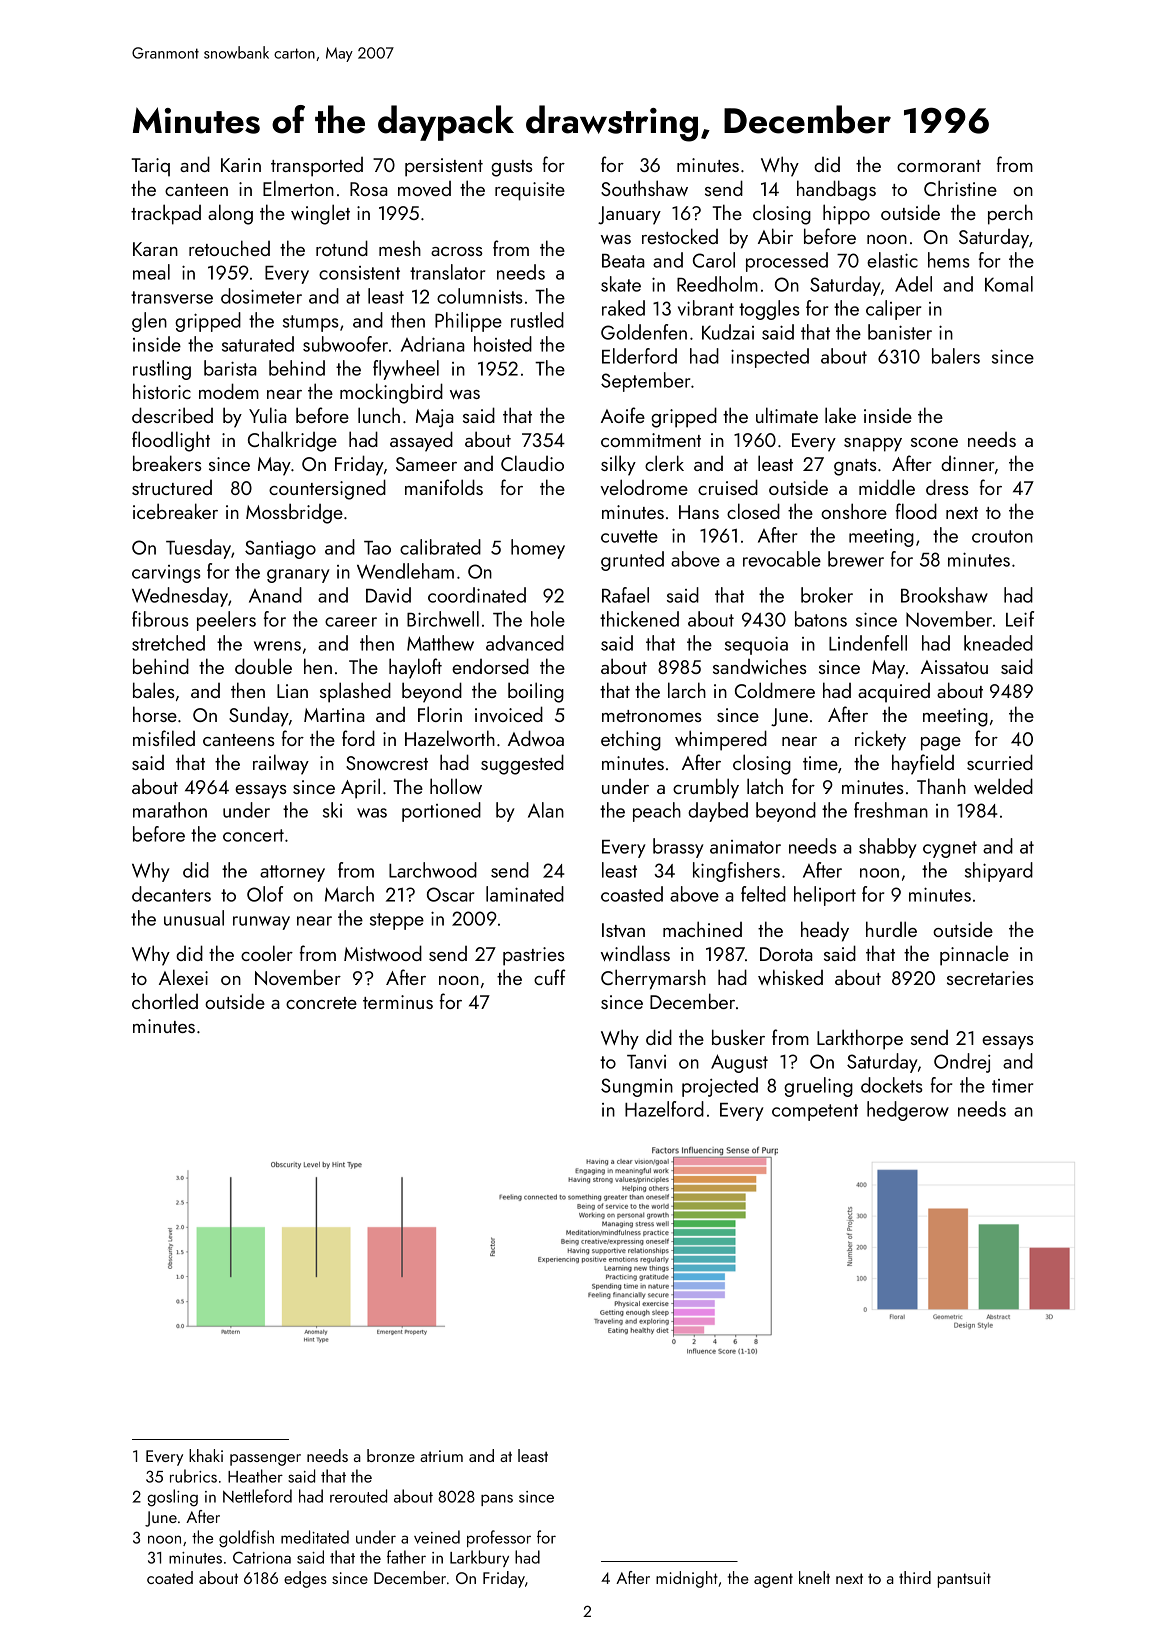 The image size is (1166, 1650). I want to click on advanced, so click(525, 643).
